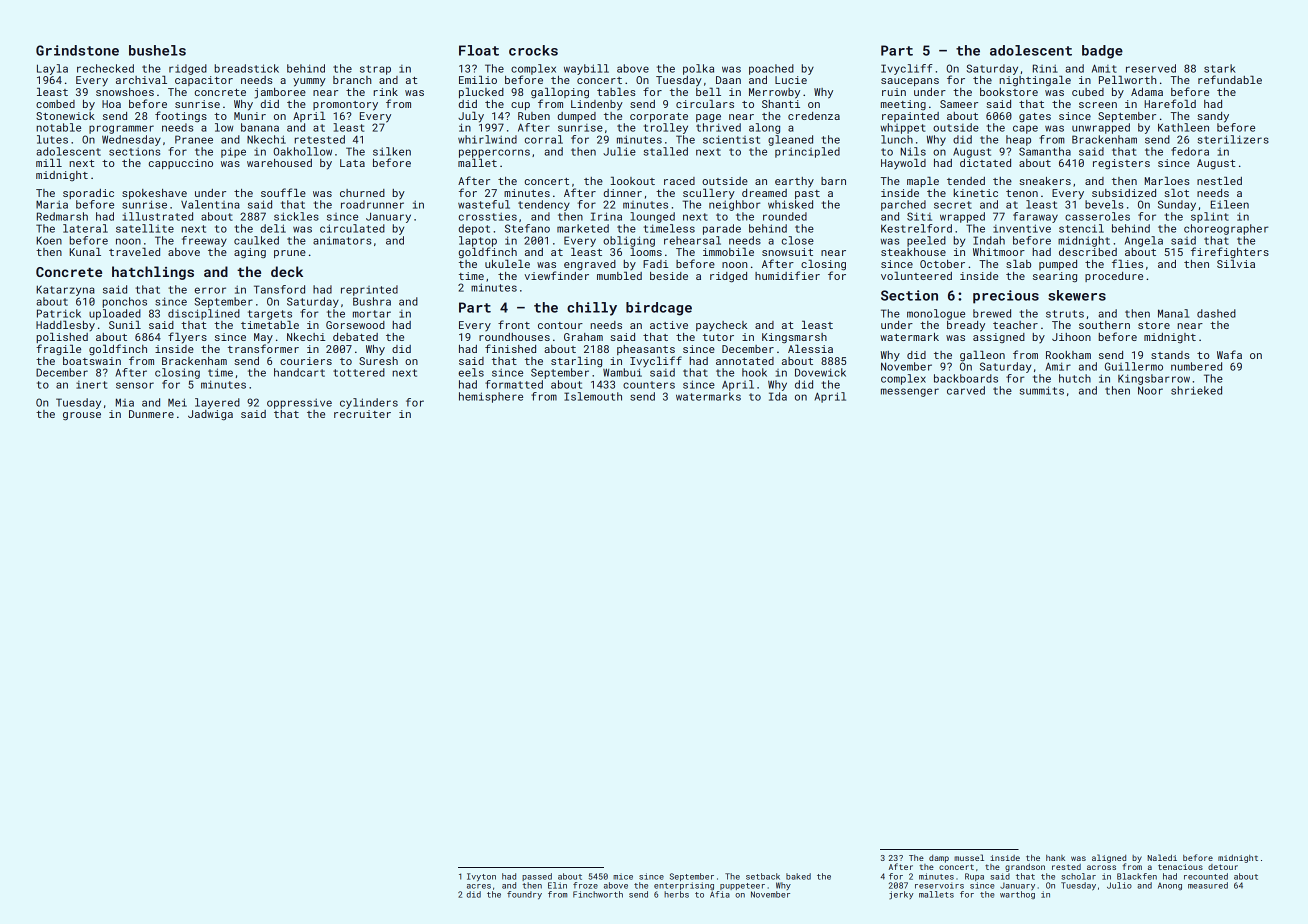 The image size is (1308, 924). Describe the element at coordinates (897, 139) in the page. I see `lunch` at that location.
